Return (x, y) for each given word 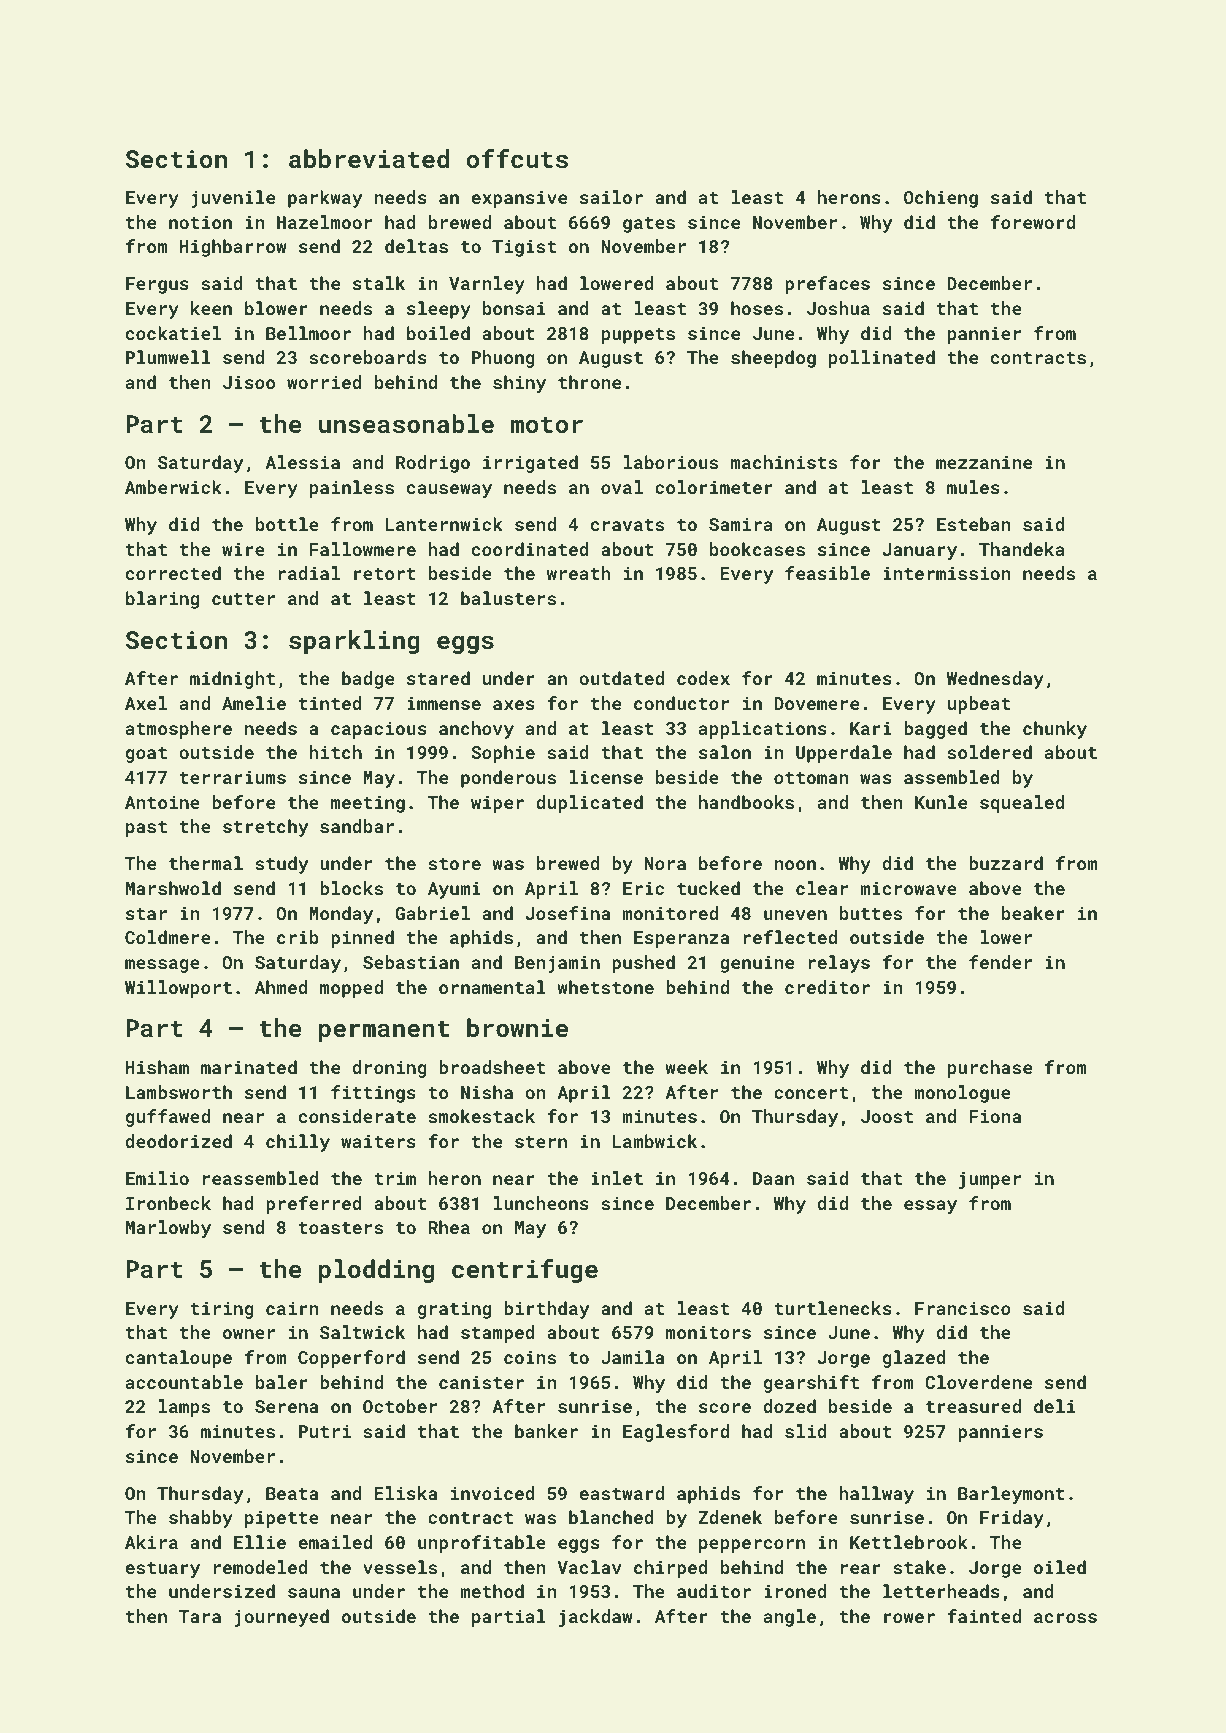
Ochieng (941, 199)
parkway (325, 199)
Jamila (632, 1357)
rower (909, 1618)
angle (790, 1618)
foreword (1033, 222)
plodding (376, 1271)
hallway (876, 1495)
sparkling (354, 642)
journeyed (282, 1618)
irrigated (530, 464)
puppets (638, 336)
